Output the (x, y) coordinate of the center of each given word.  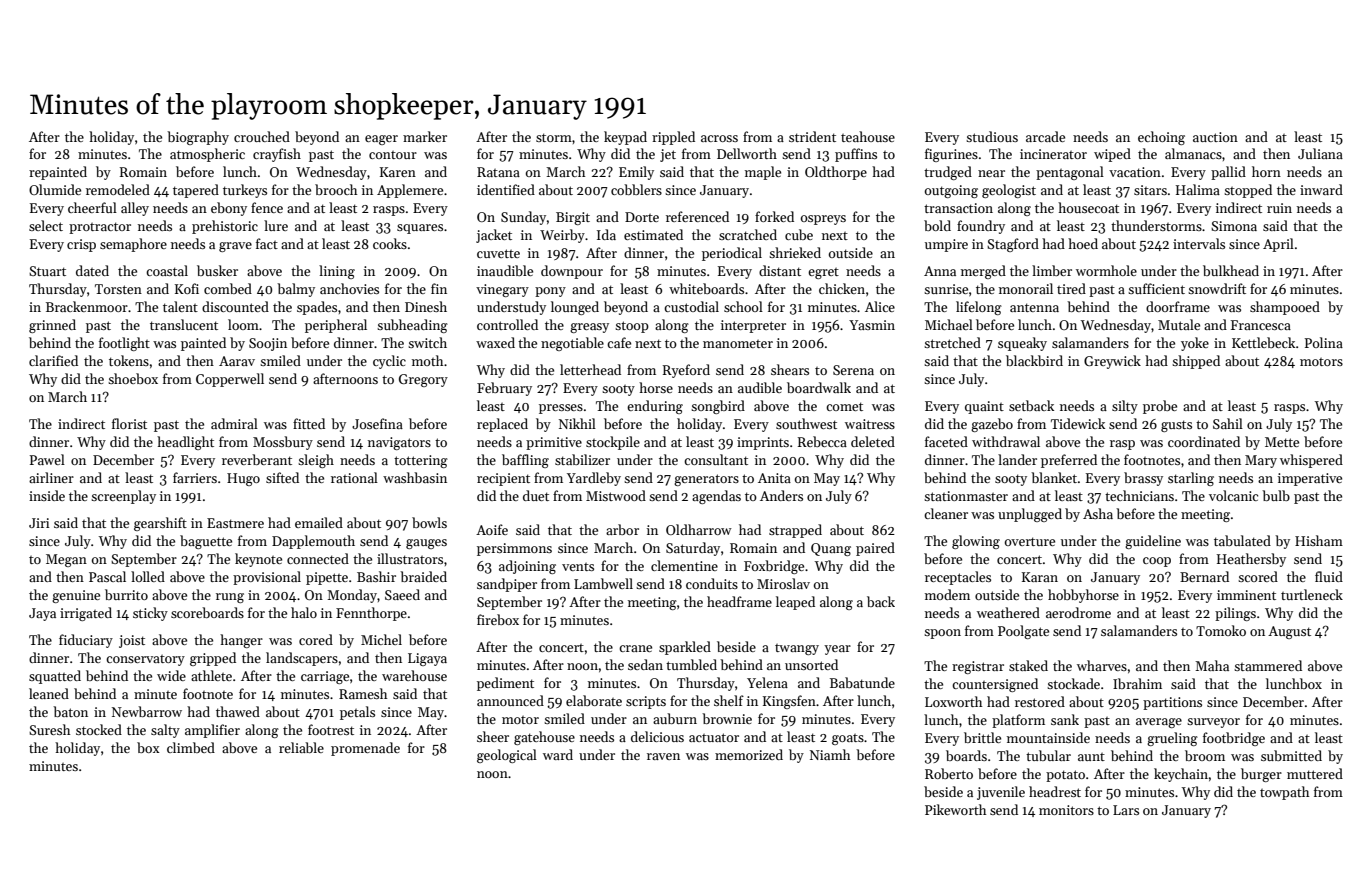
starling (1191, 479)
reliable (301, 747)
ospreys (823, 220)
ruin (1279, 208)
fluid (1329, 576)
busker (217, 270)
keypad (625, 138)
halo (304, 612)
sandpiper (507, 585)
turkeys (245, 191)
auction (1215, 137)
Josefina (377, 423)
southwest (806, 423)
